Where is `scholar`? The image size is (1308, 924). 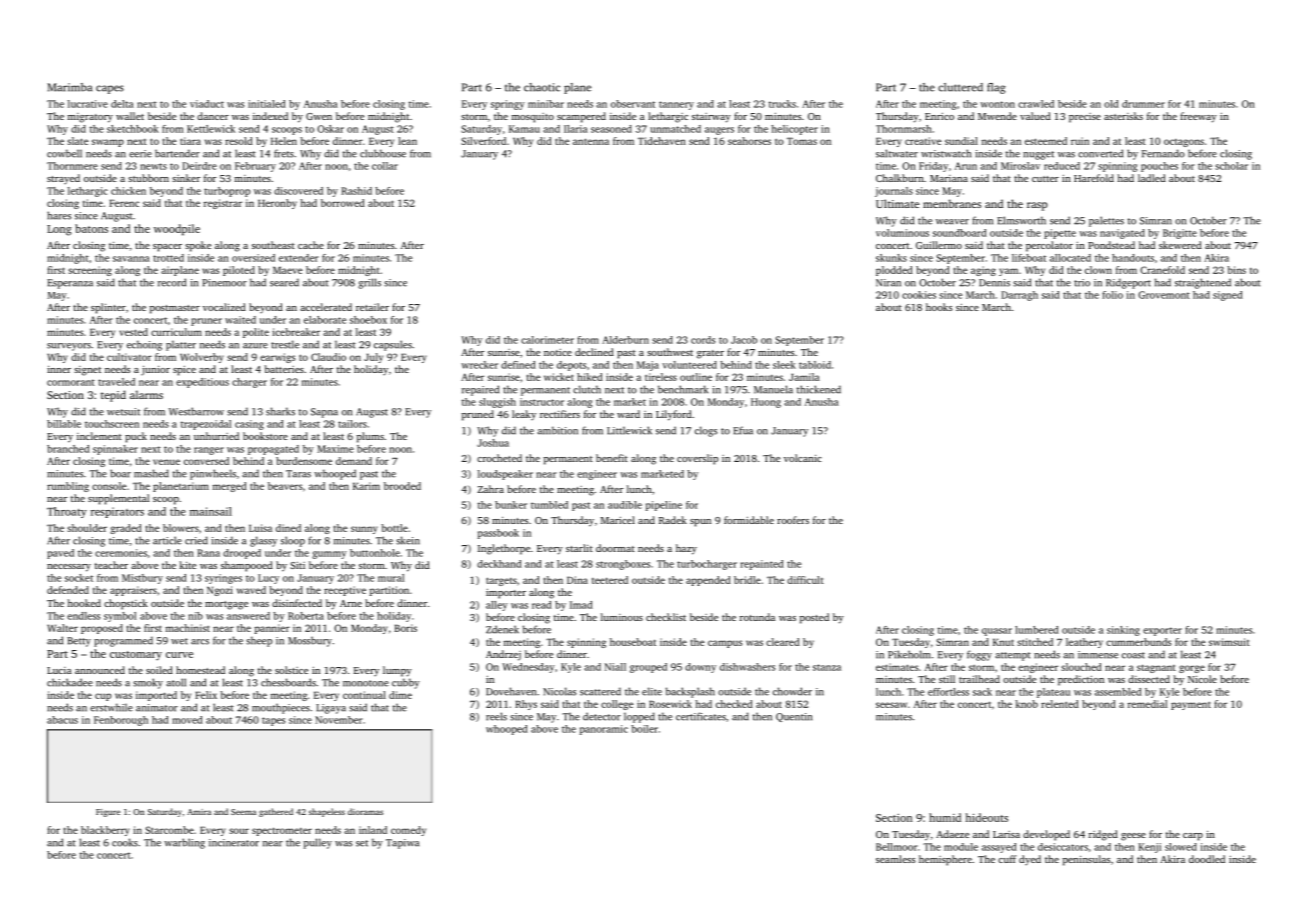 scholar is located at coordinates (1231, 166).
